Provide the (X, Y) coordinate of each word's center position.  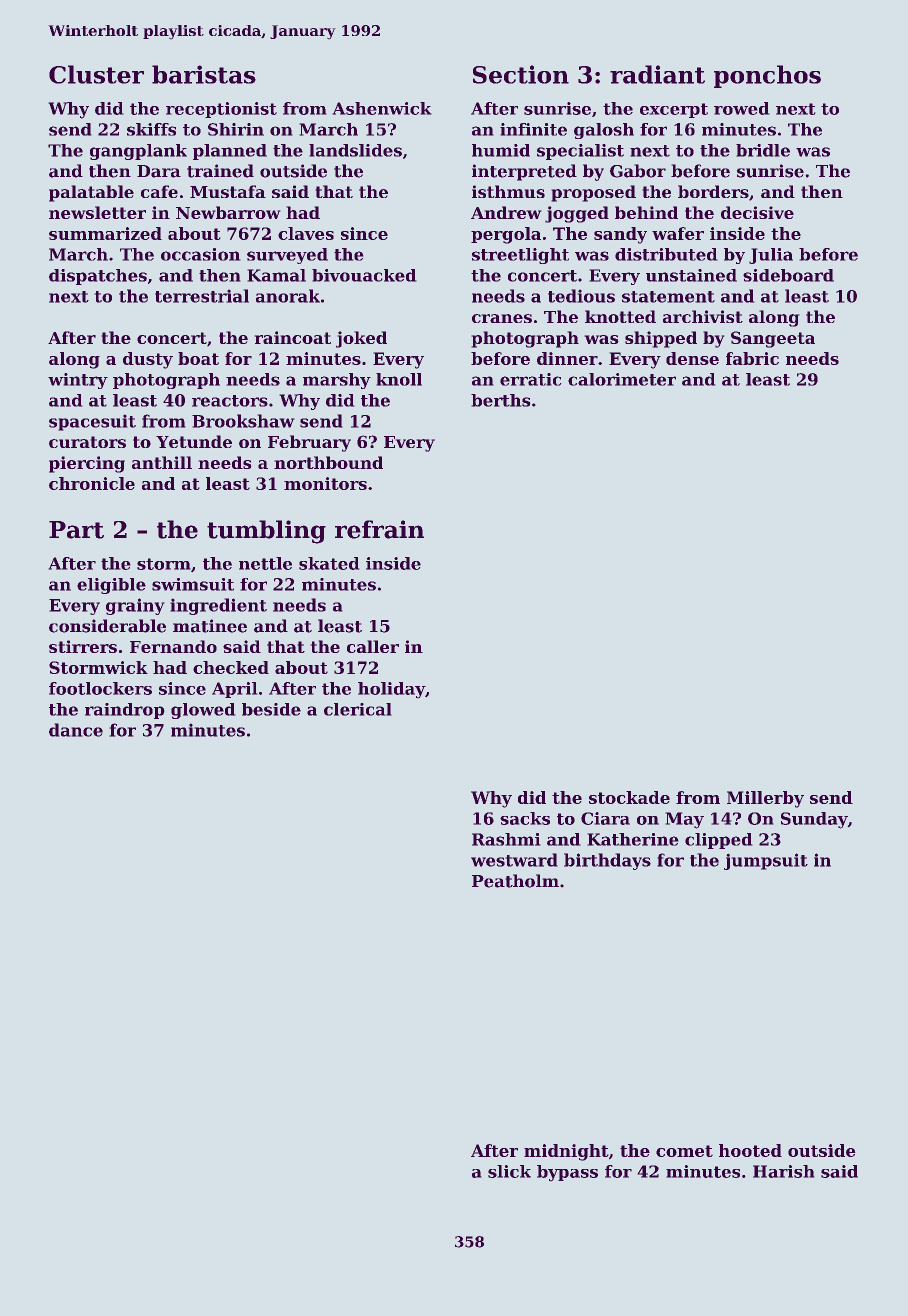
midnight (566, 1152)
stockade (629, 797)
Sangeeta (773, 339)
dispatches (98, 277)
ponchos (767, 76)
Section (521, 74)
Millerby (765, 799)
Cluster (96, 74)
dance (76, 730)
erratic (531, 379)
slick (509, 1171)
